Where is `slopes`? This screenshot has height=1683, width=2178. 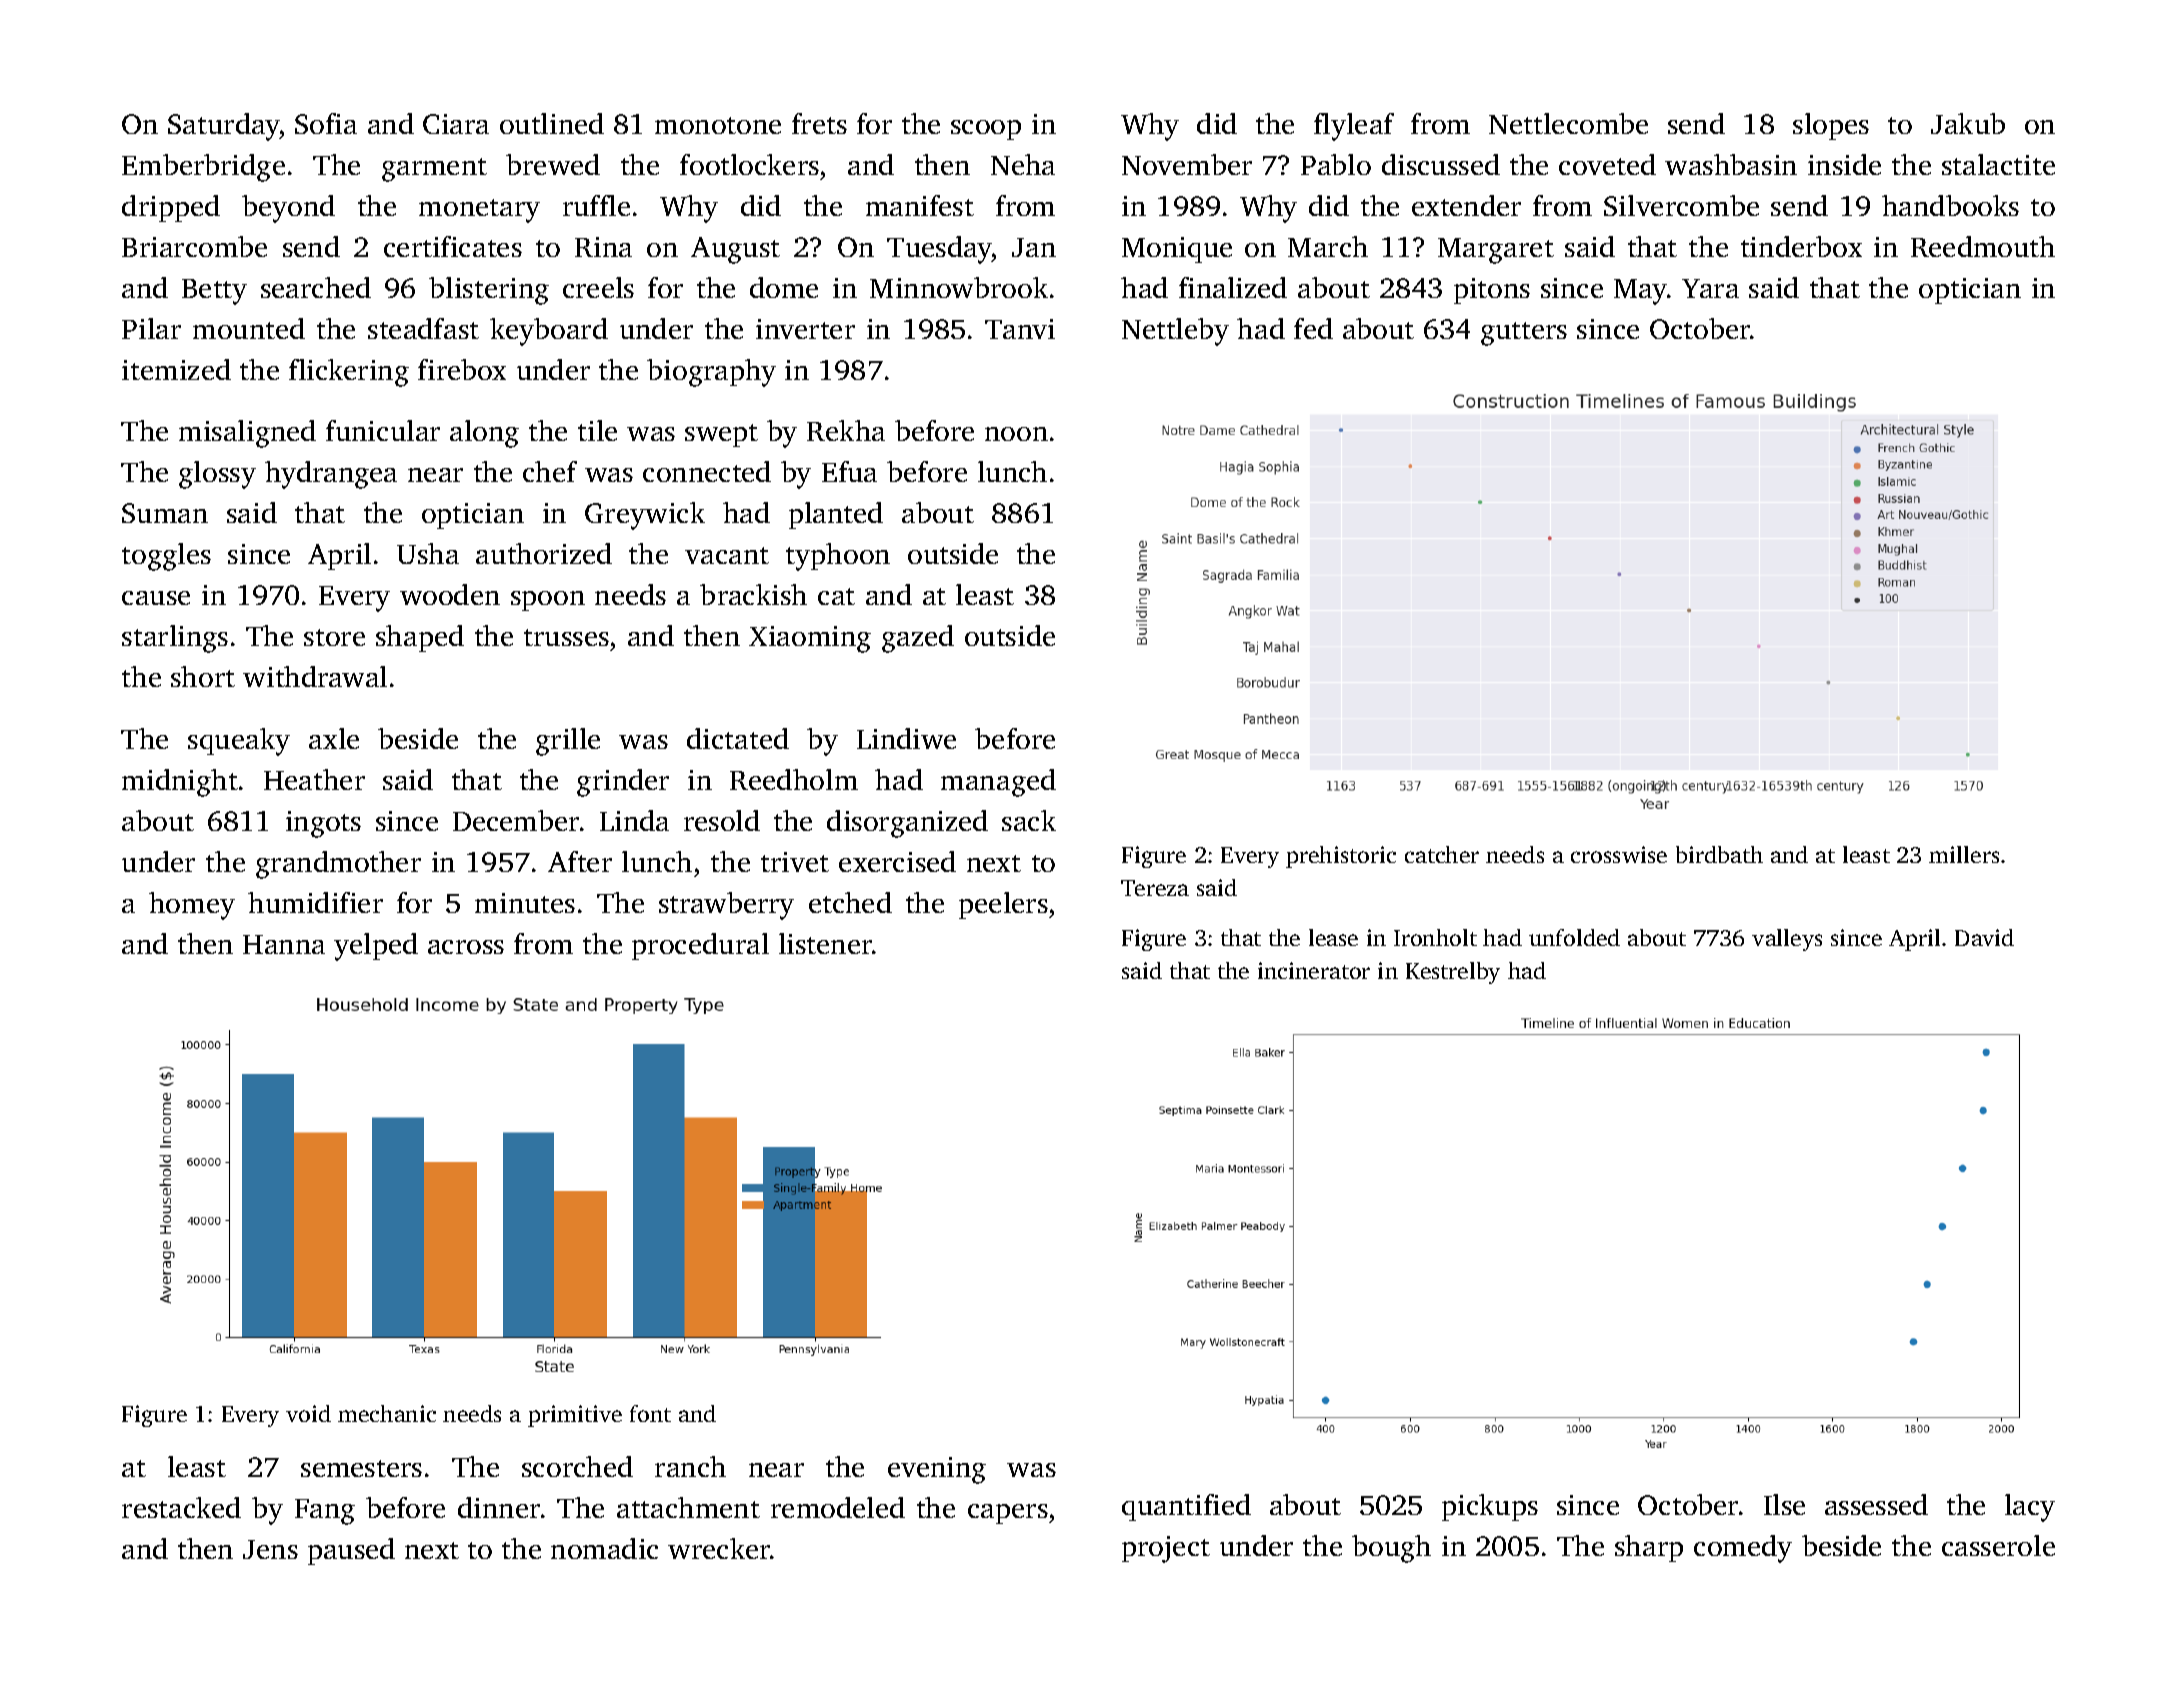
slopes is located at coordinates (1831, 126).
